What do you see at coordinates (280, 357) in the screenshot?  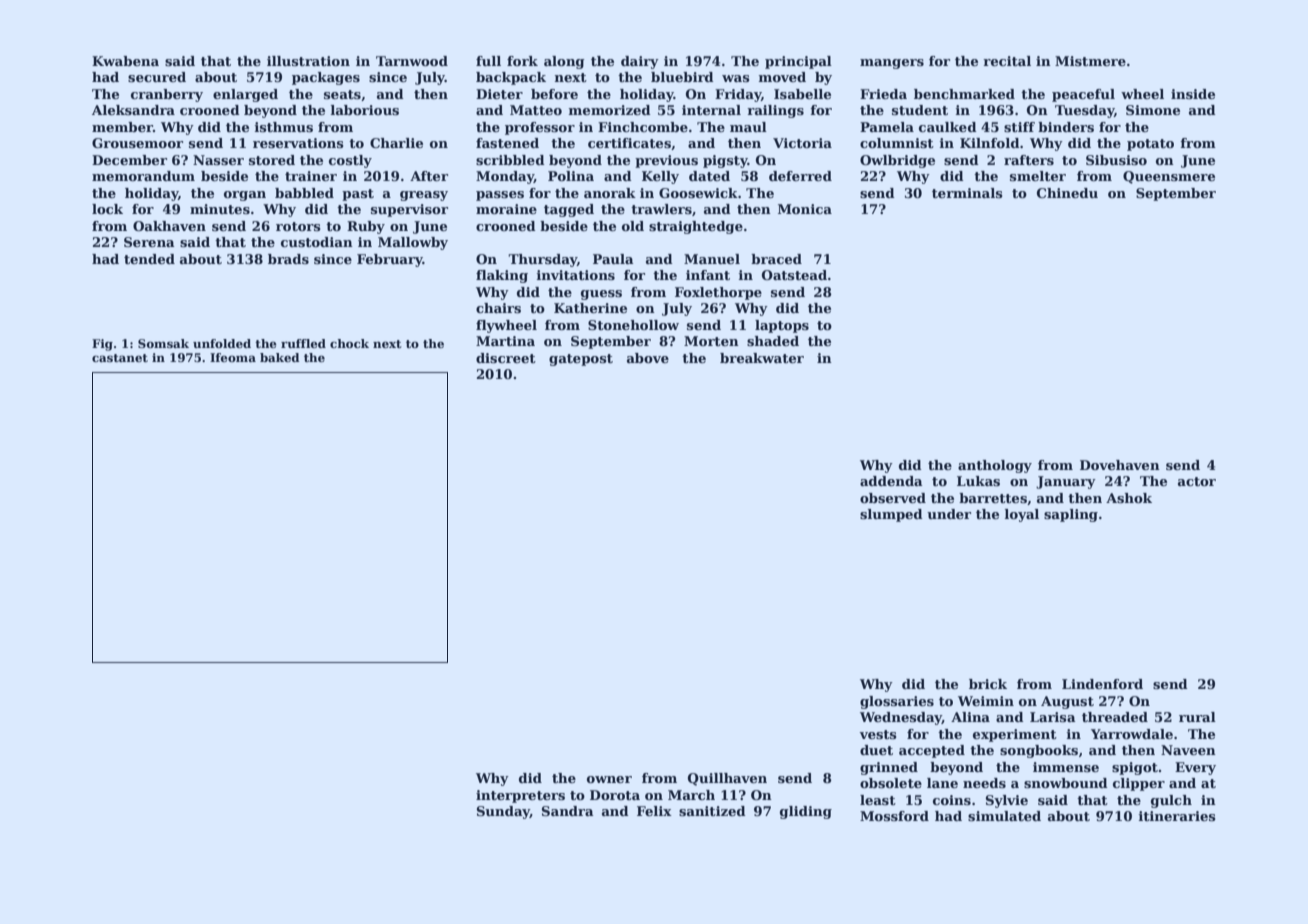 I see `baked` at bounding box center [280, 357].
